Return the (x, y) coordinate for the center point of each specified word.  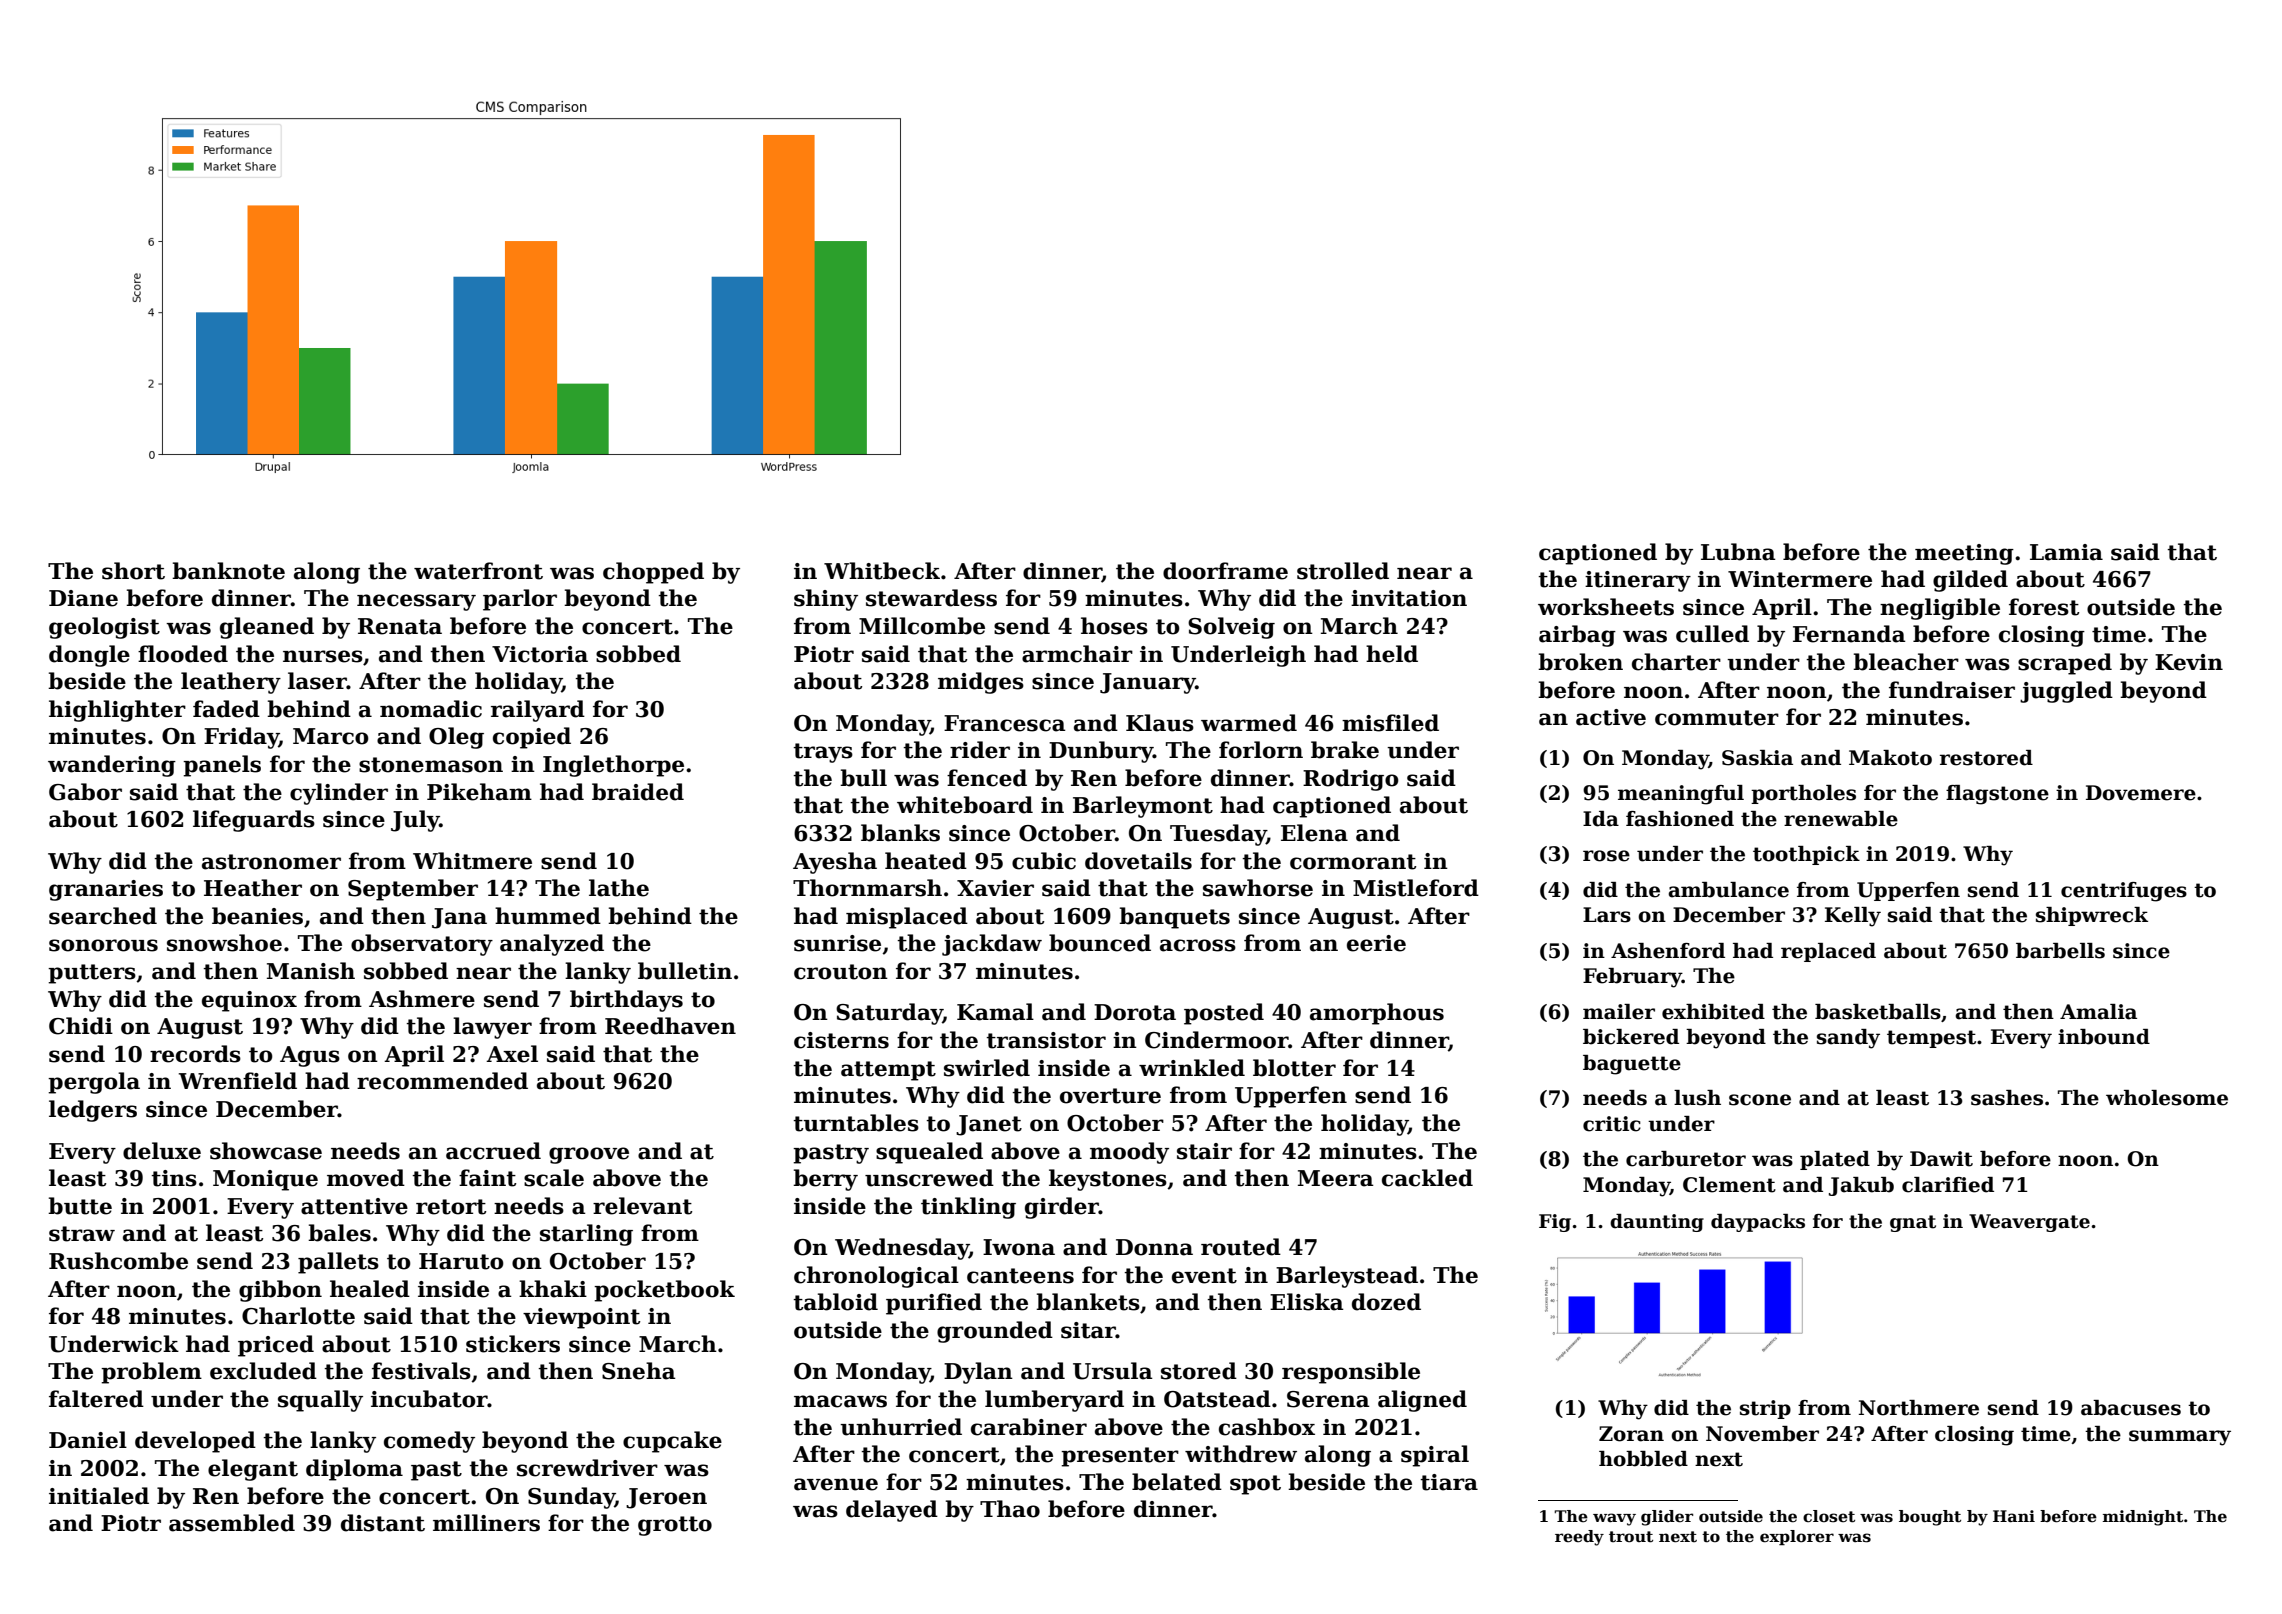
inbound (2104, 1037)
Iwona (1019, 1247)
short (133, 571)
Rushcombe (118, 1261)
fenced (987, 778)
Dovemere (2141, 793)
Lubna (1738, 552)
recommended (442, 1081)
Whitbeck (882, 571)
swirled (987, 1068)
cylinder (339, 794)
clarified (1948, 1185)
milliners (486, 1523)
